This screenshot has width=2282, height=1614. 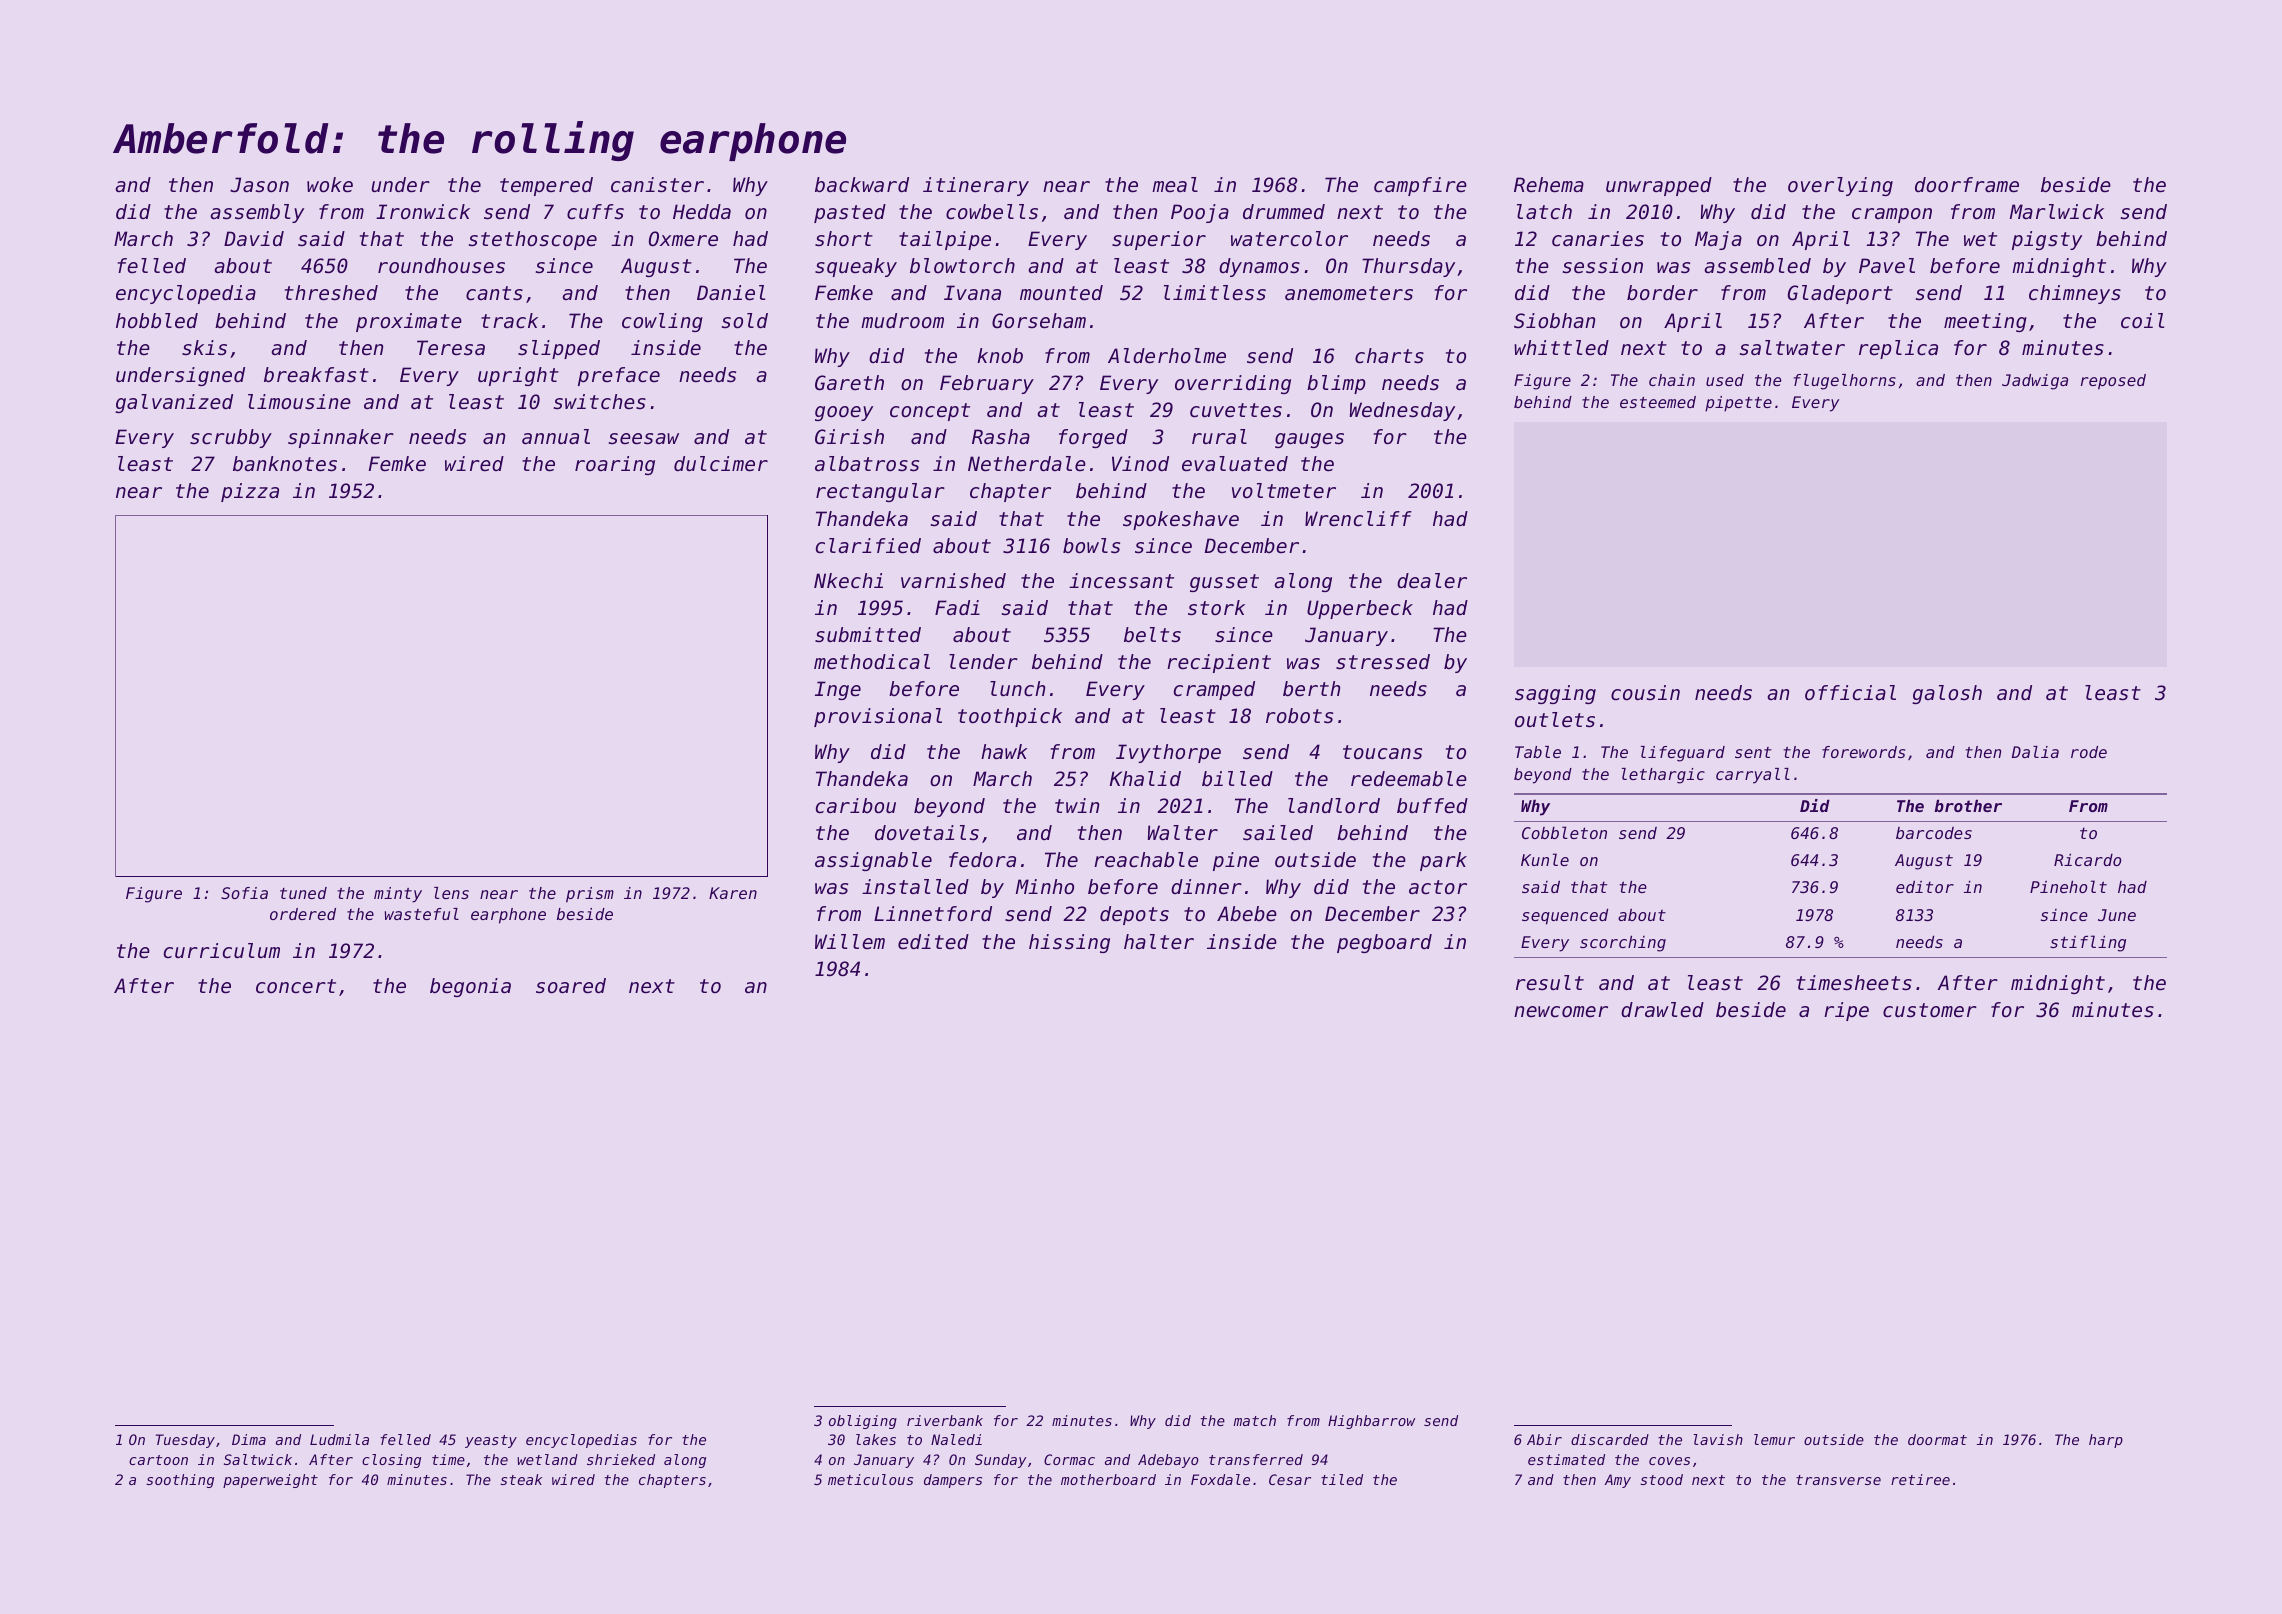 I want to click on Ricardo, so click(x=2087, y=860).
